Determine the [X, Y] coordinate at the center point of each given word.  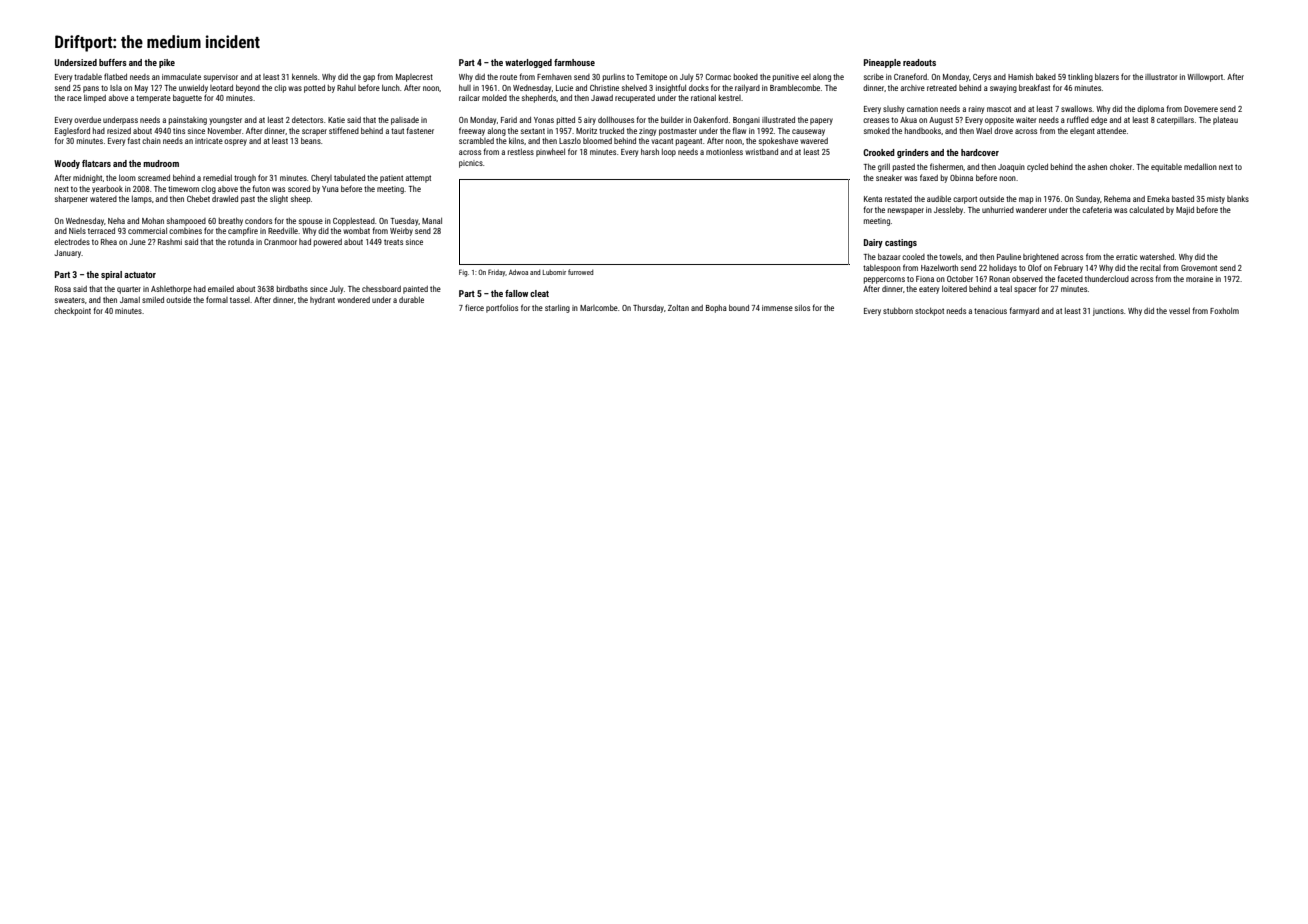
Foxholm [1224, 311]
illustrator [1161, 77]
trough [245, 179]
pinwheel [550, 153]
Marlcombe [599, 308]
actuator [140, 275]
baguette [187, 99]
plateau [1225, 121]
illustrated [778, 120]
